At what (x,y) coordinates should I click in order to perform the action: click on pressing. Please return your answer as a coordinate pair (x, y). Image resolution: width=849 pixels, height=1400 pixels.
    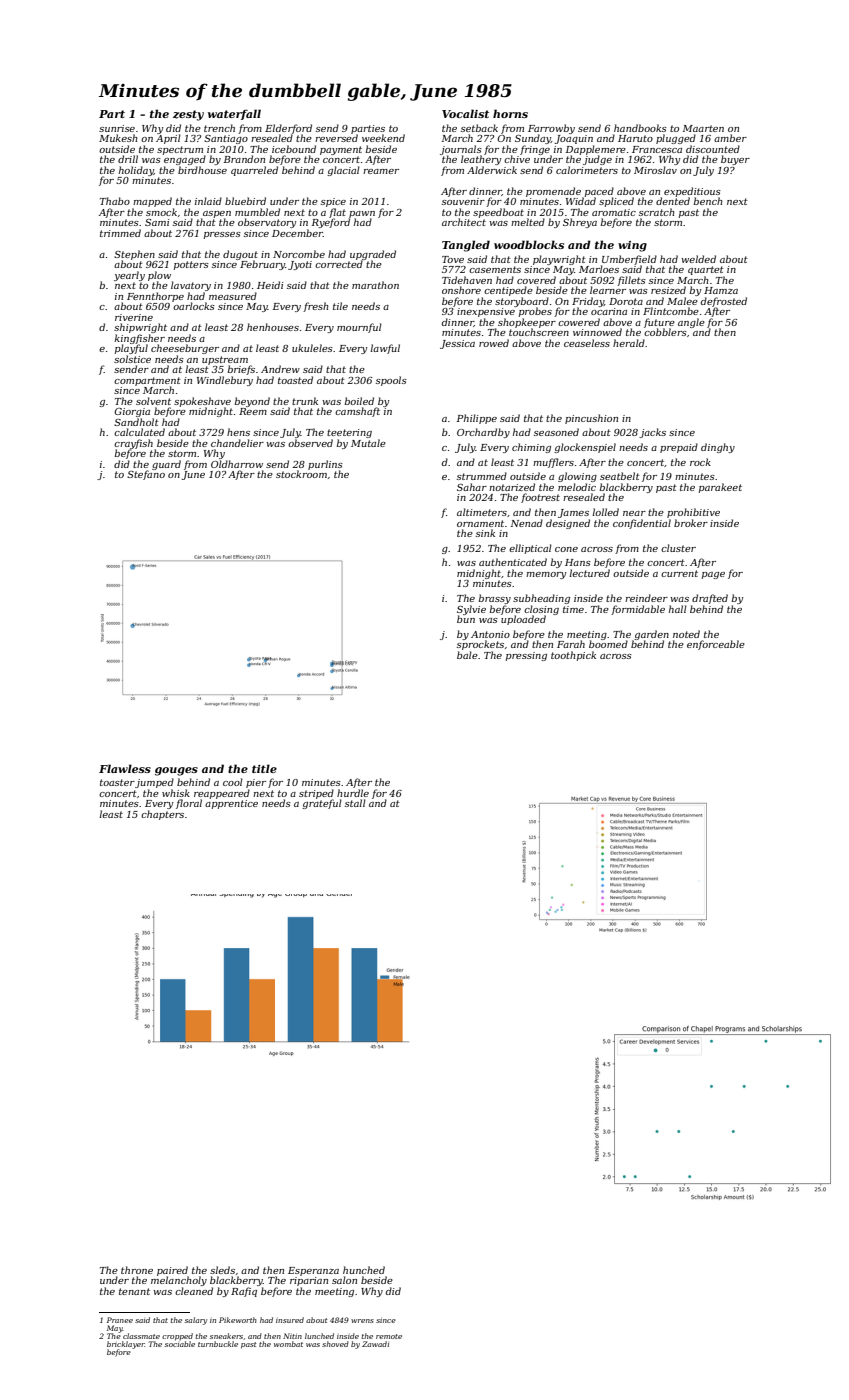
    Looking at the image, I should click on (526, 656).
